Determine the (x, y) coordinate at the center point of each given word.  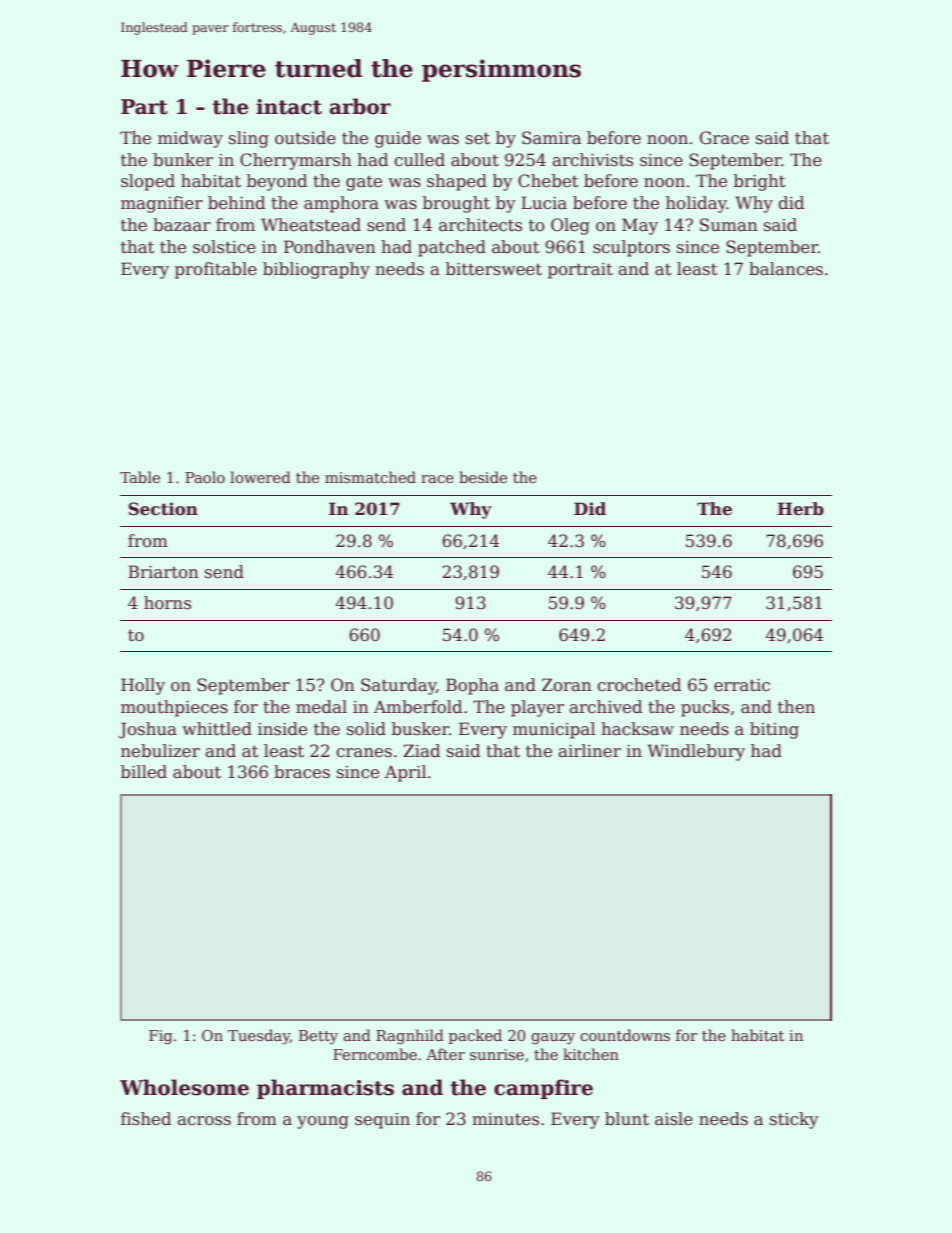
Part (144, 107)
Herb (800, 509)
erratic (742, 685)
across (204, 1121)
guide (398, 139)
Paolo (205, 477)
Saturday (398, 686)
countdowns (625, 1035)
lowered (260, 477)
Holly (143, 686)
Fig (161, 1037)
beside (483, 477)
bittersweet (494, 269)
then (796, 707)
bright (760, 182)
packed (475, 1036)
